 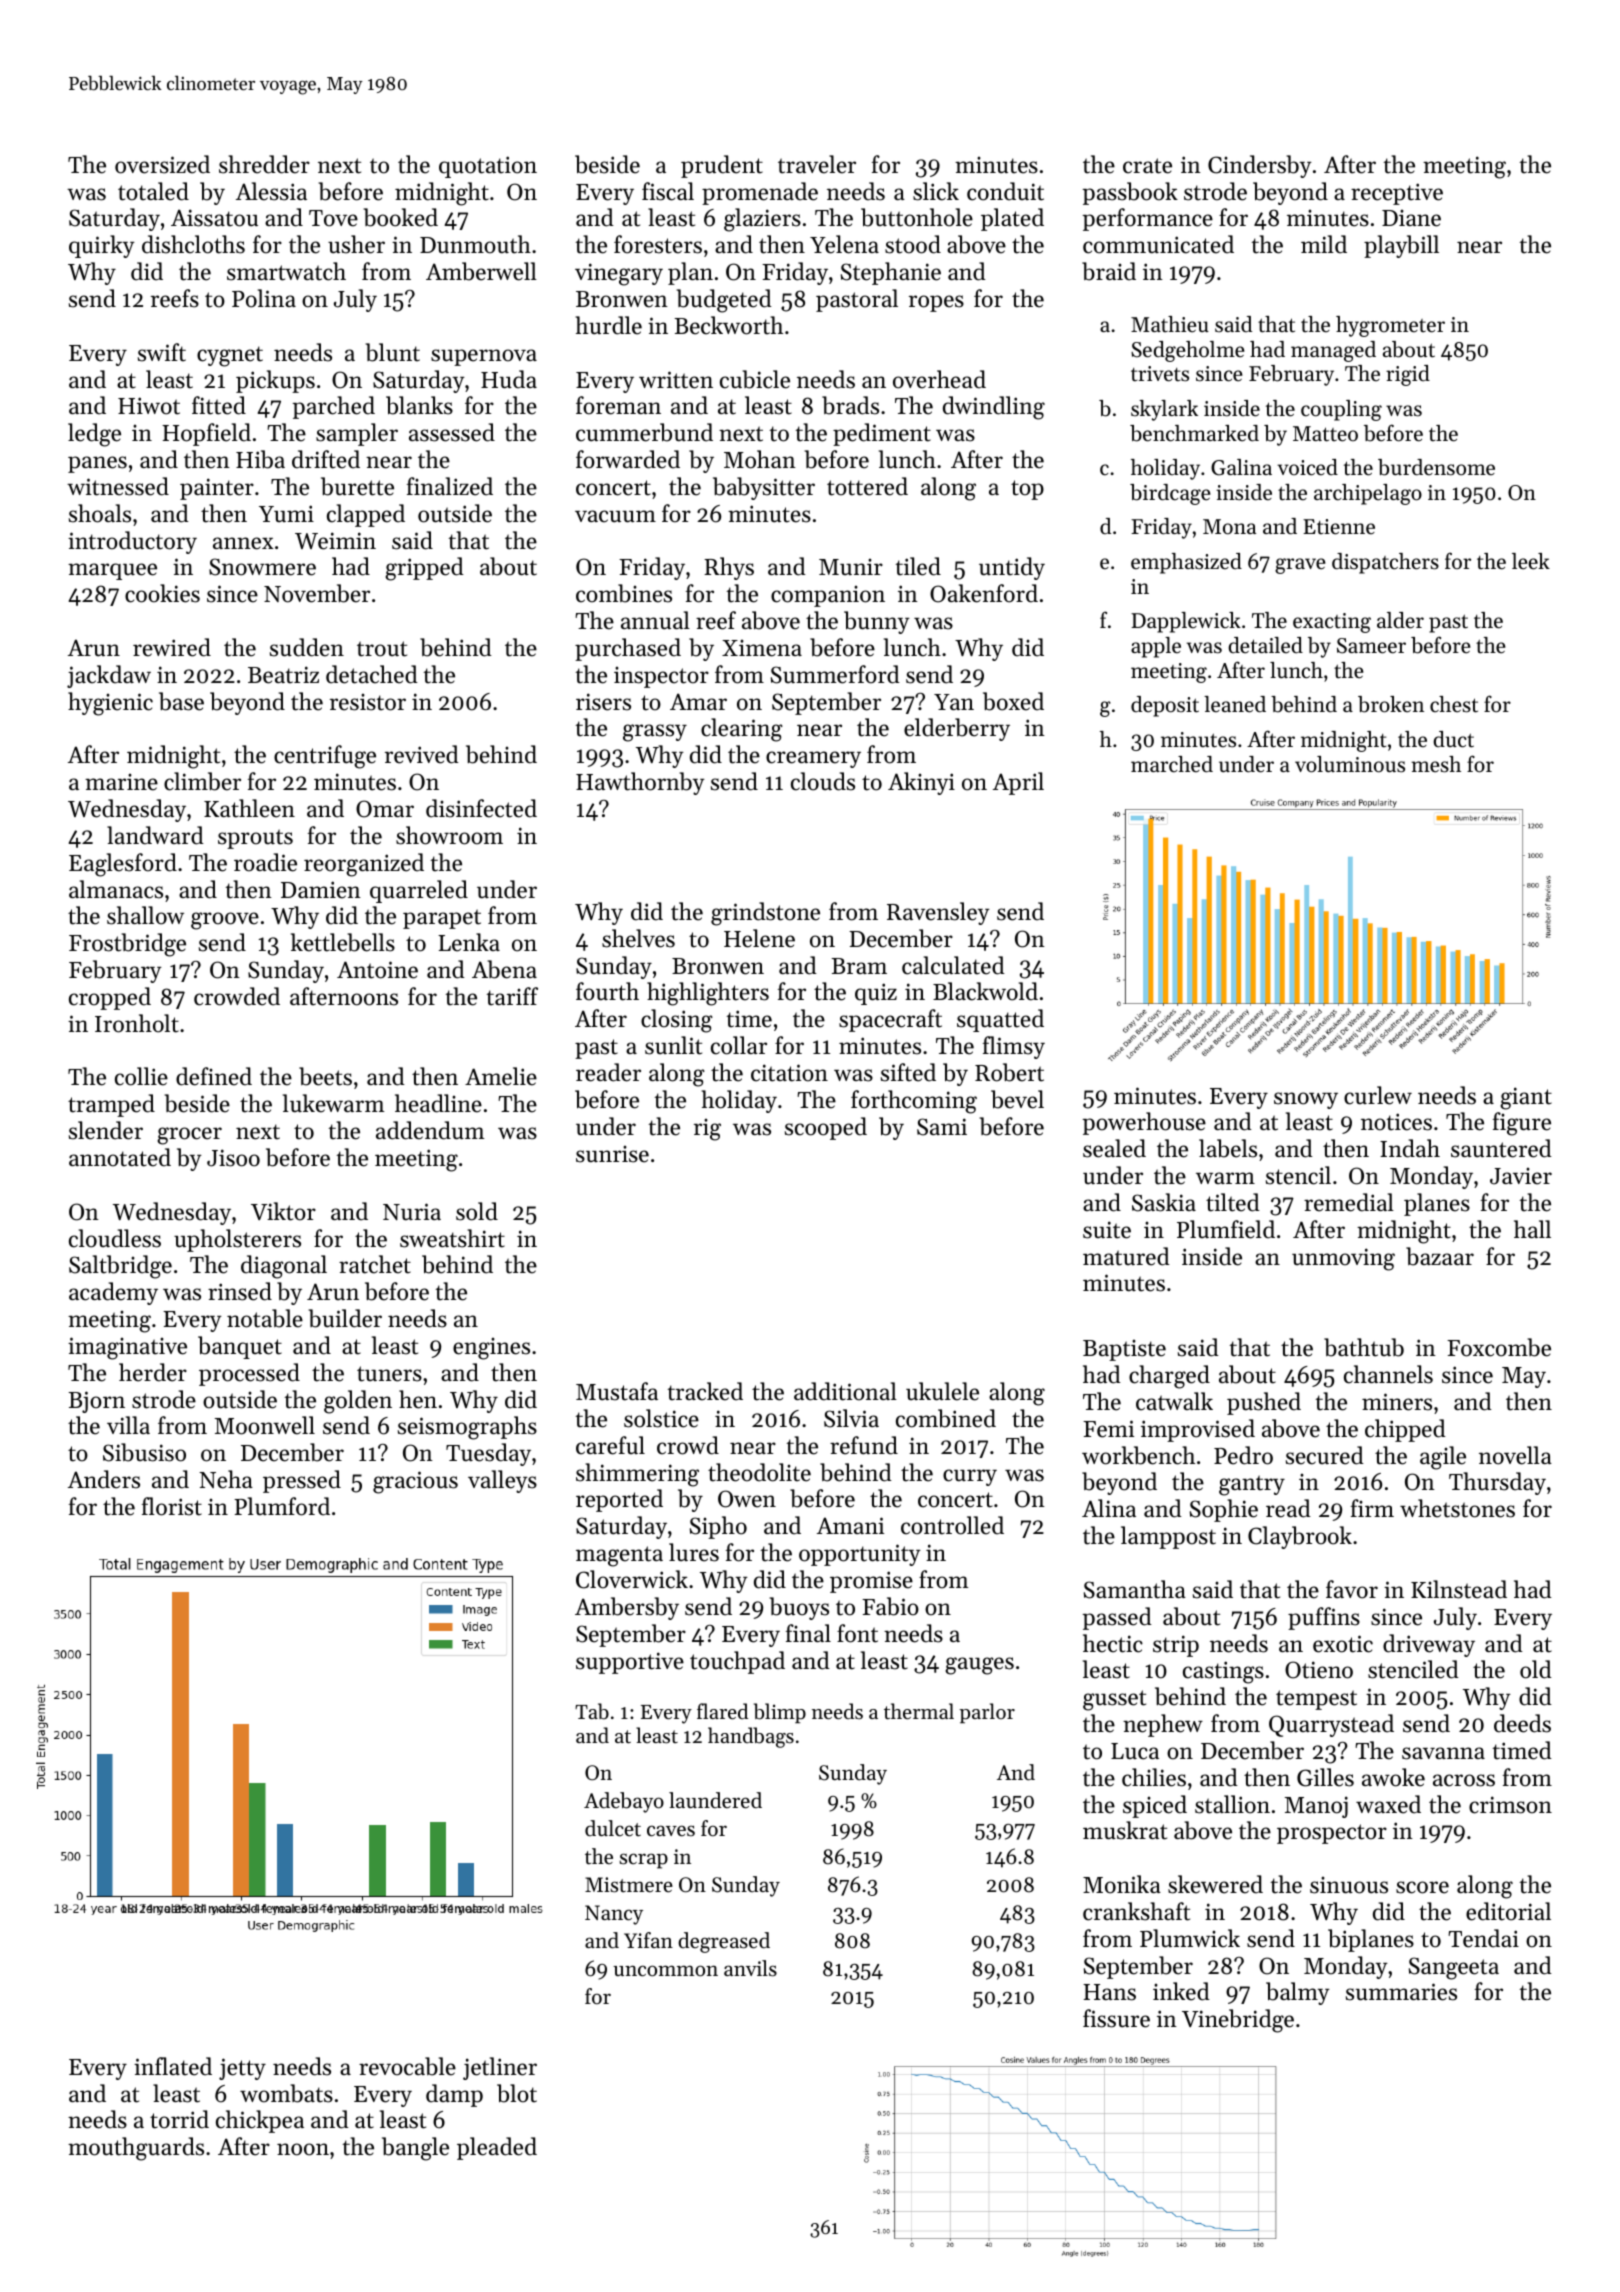 What do you see at coordinates (1260, 166) in the image?
I see `Cindersby` at bounding box center [1260, 166].
